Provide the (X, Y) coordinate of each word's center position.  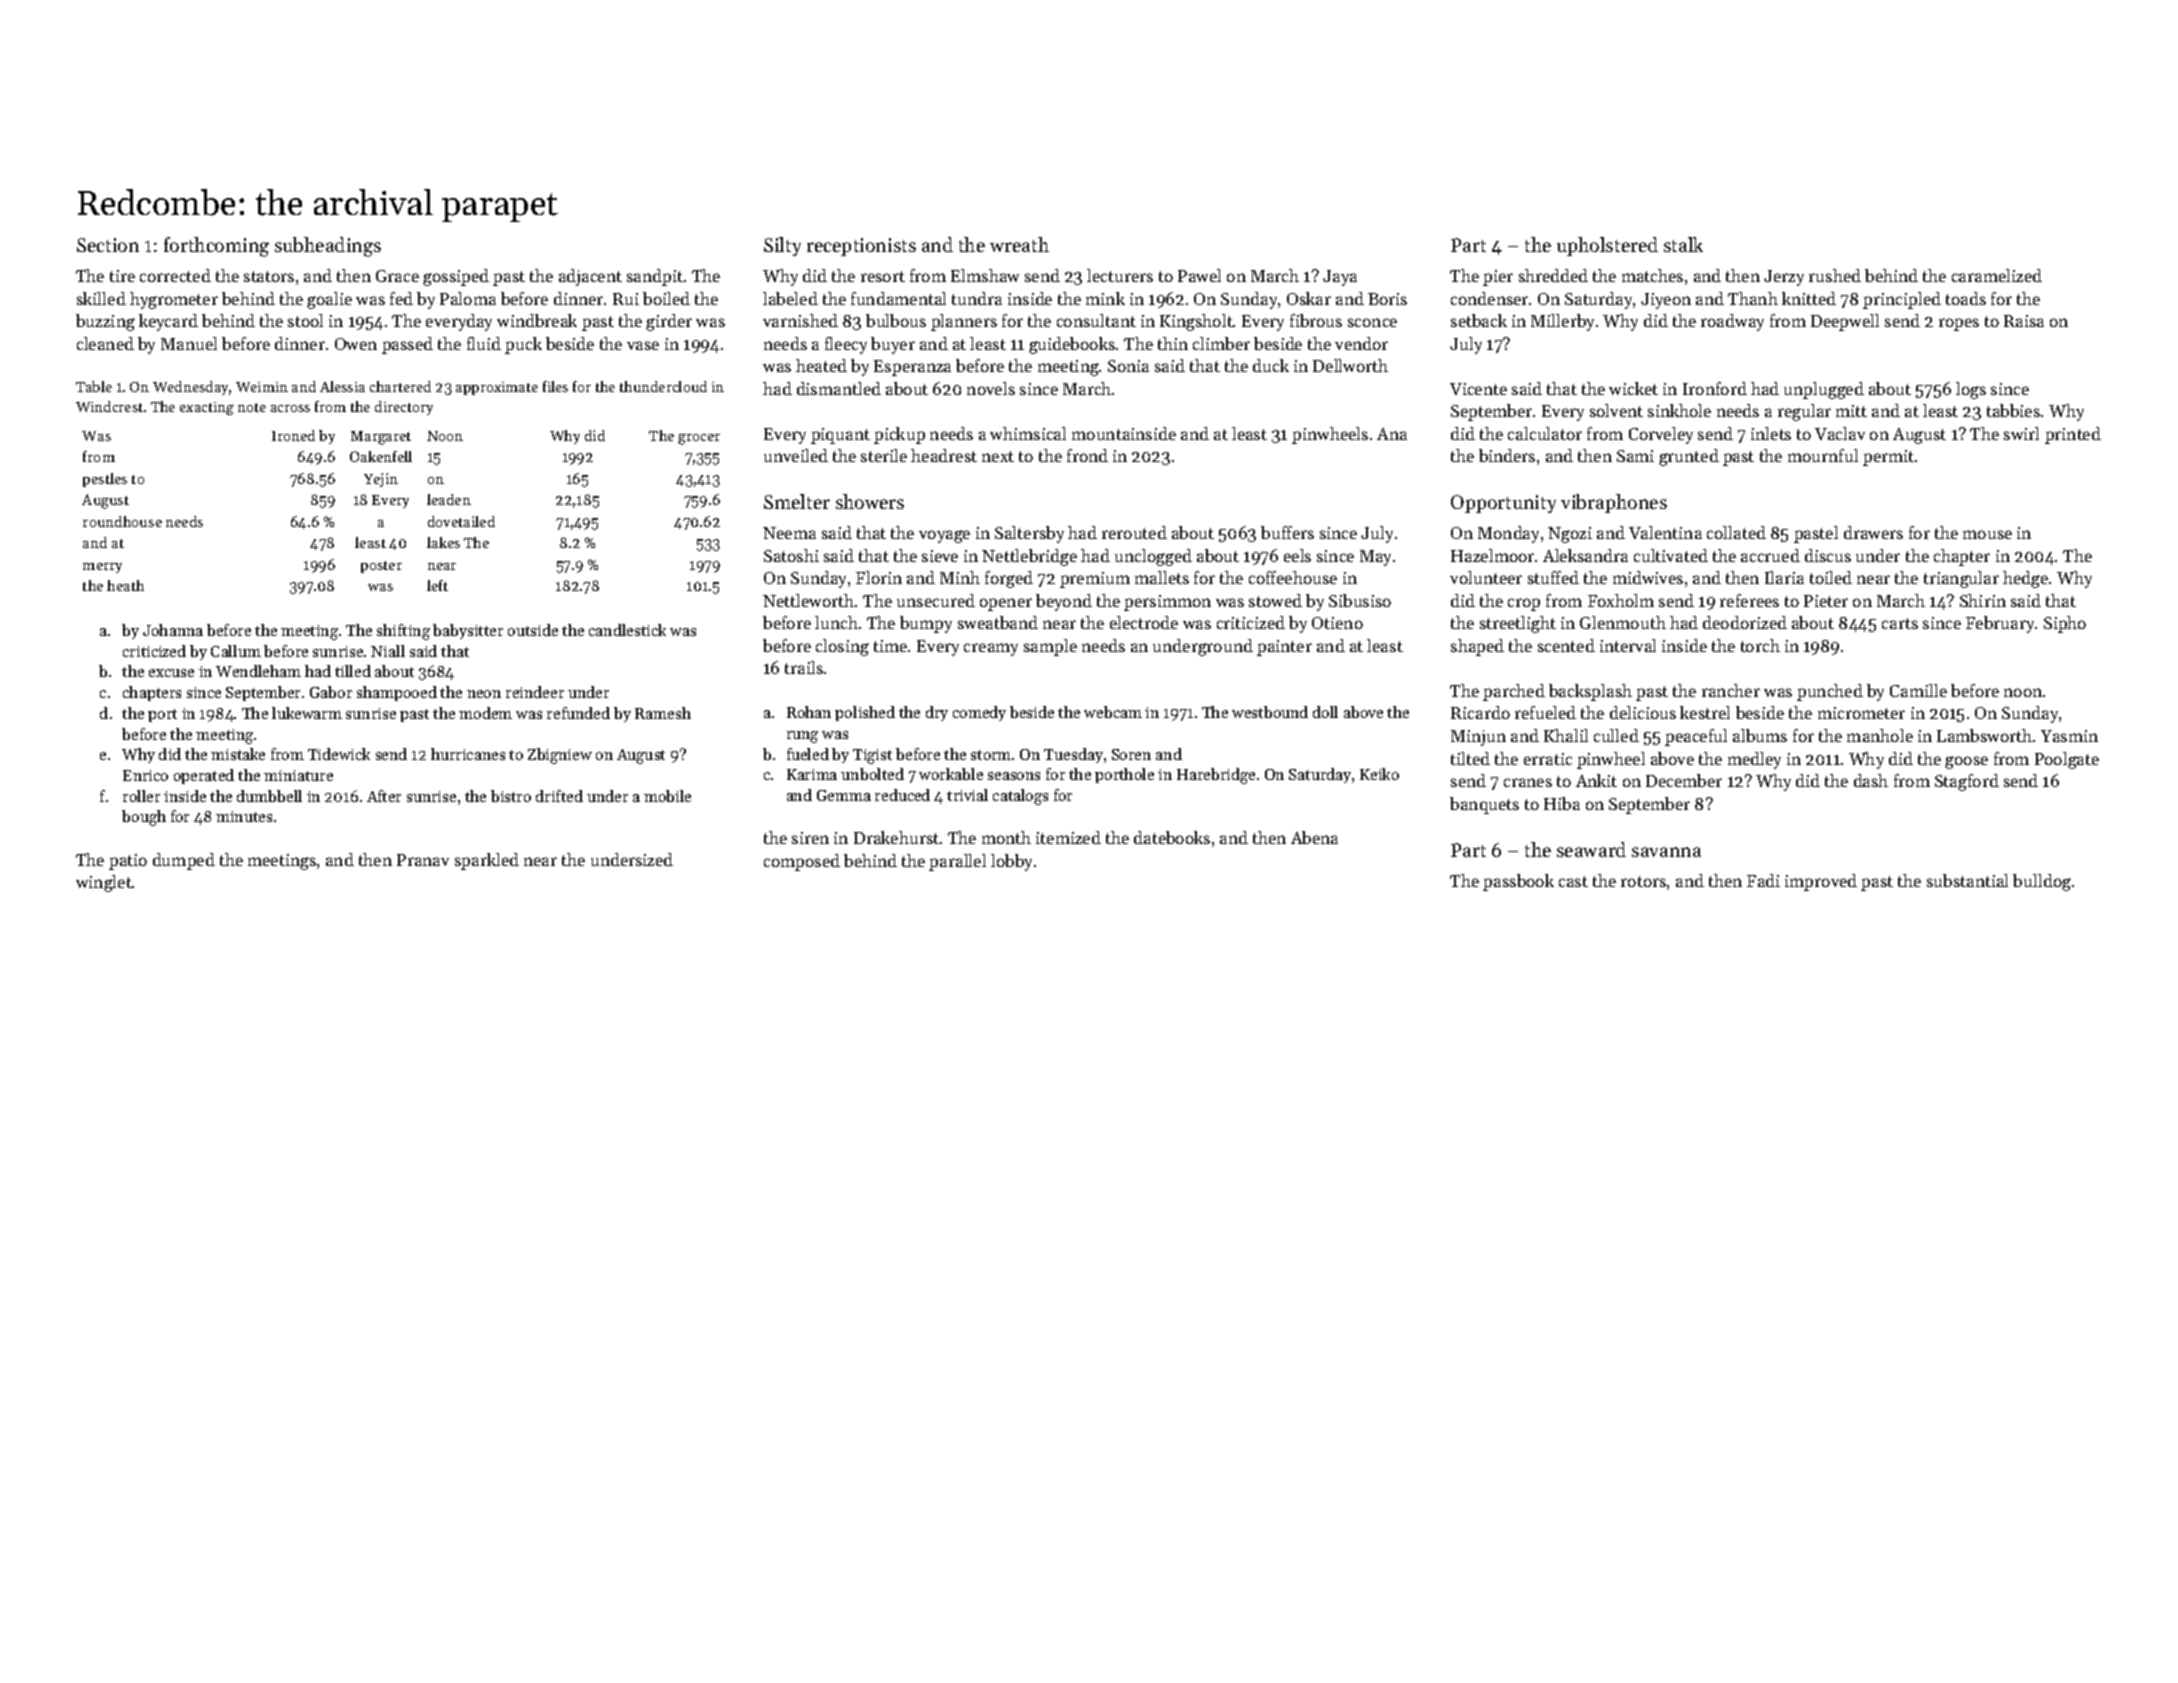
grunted (1689, 457)
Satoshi (791, 555)
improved (1821, 882)
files (555, 386)
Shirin (1983, 600)
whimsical (1028, 433)
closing (842, 647)
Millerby (1562, 322)
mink (1105, 298)
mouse (1987, 534)
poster (381, 567)
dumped (184, 861)
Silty (782, 246)
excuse (171, 673)
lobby (1011, 862)
